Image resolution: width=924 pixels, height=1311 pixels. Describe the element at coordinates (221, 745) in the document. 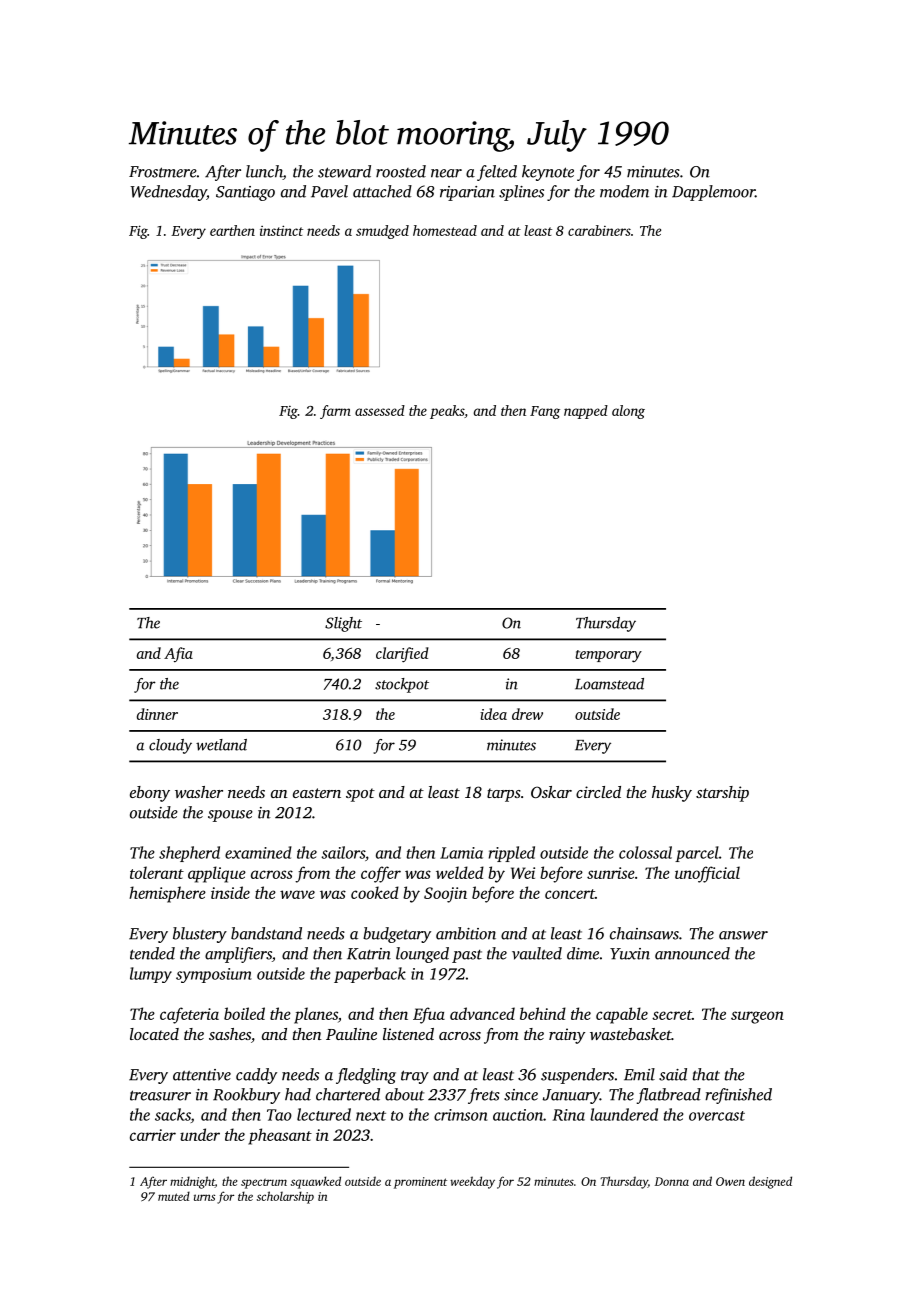

I see `wetland` at that location.
